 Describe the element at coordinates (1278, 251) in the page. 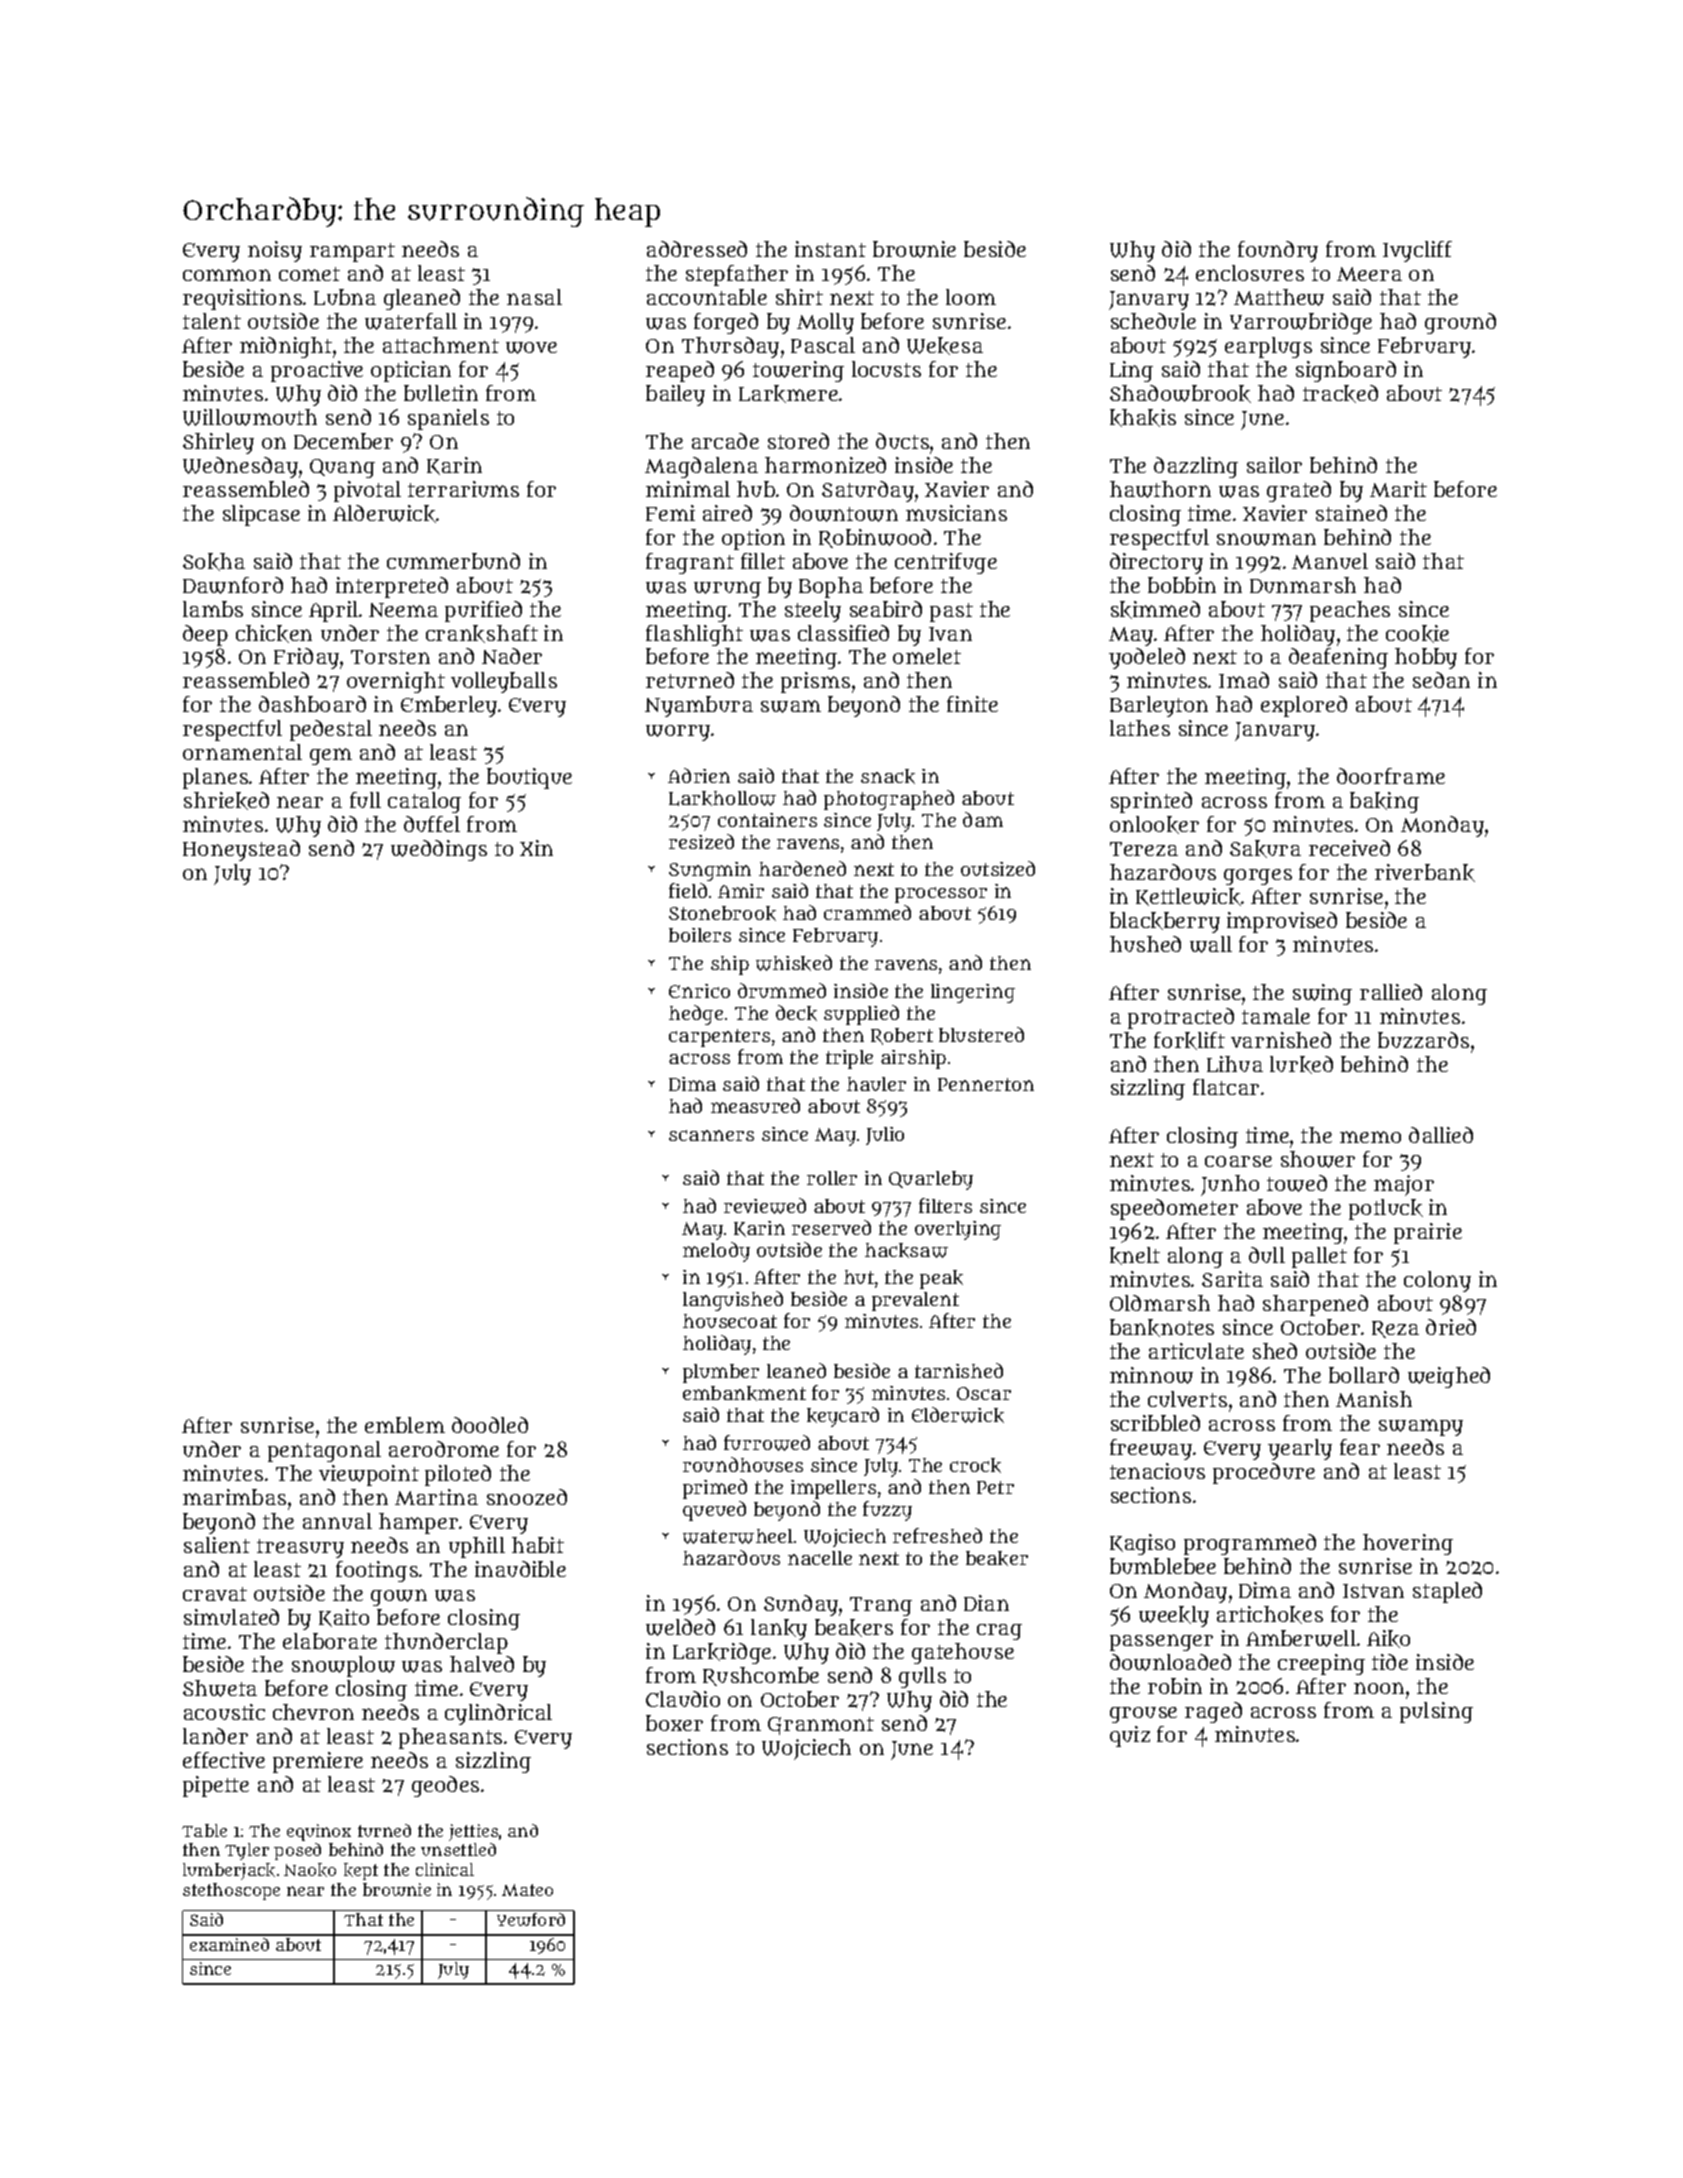

I see `foundry` at that location.
